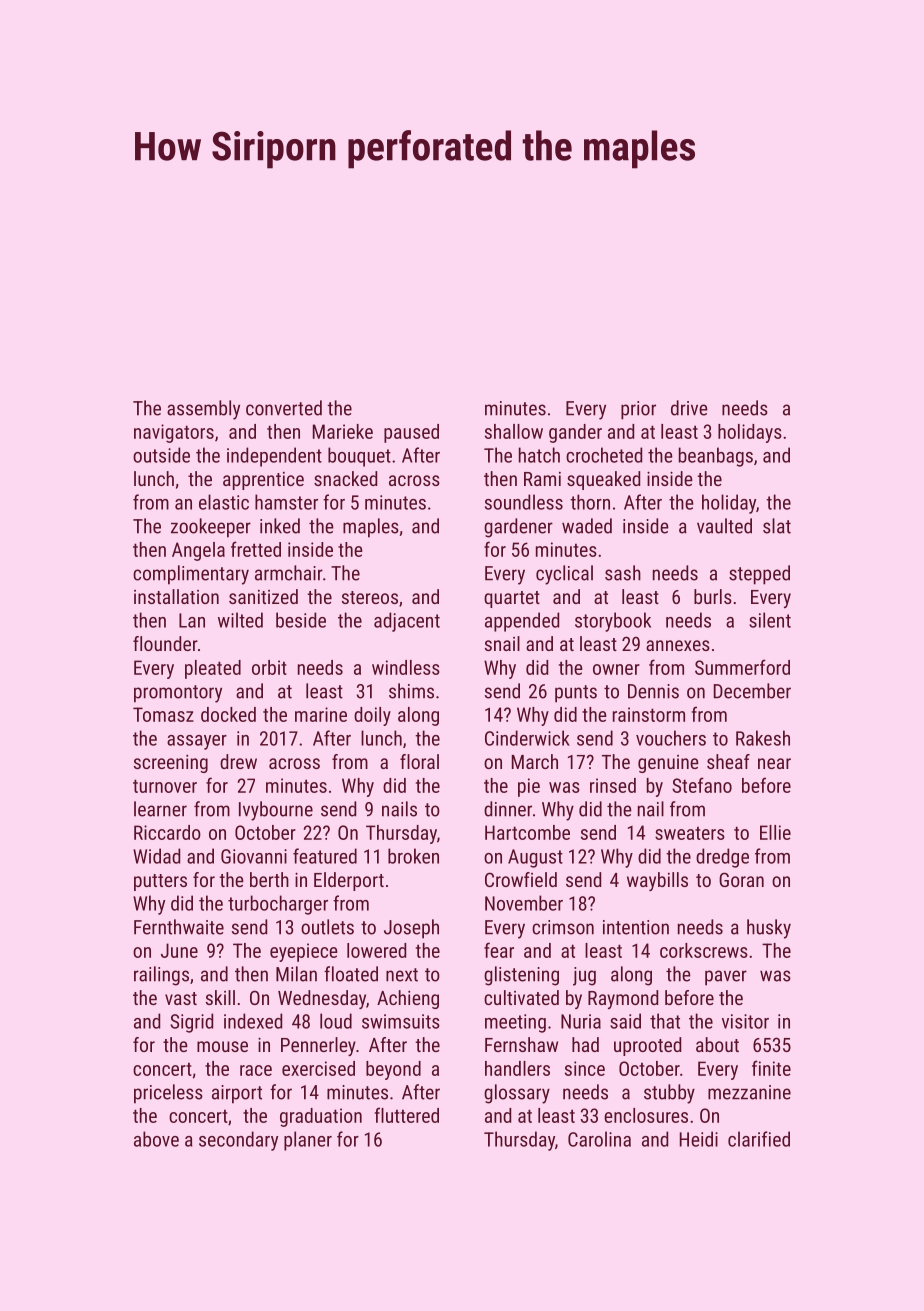 The height and width of the screenshot is (1311, 924). Describe the element at coordinates (623, 999) in the screenshot. I see `Raymond` at that location.
